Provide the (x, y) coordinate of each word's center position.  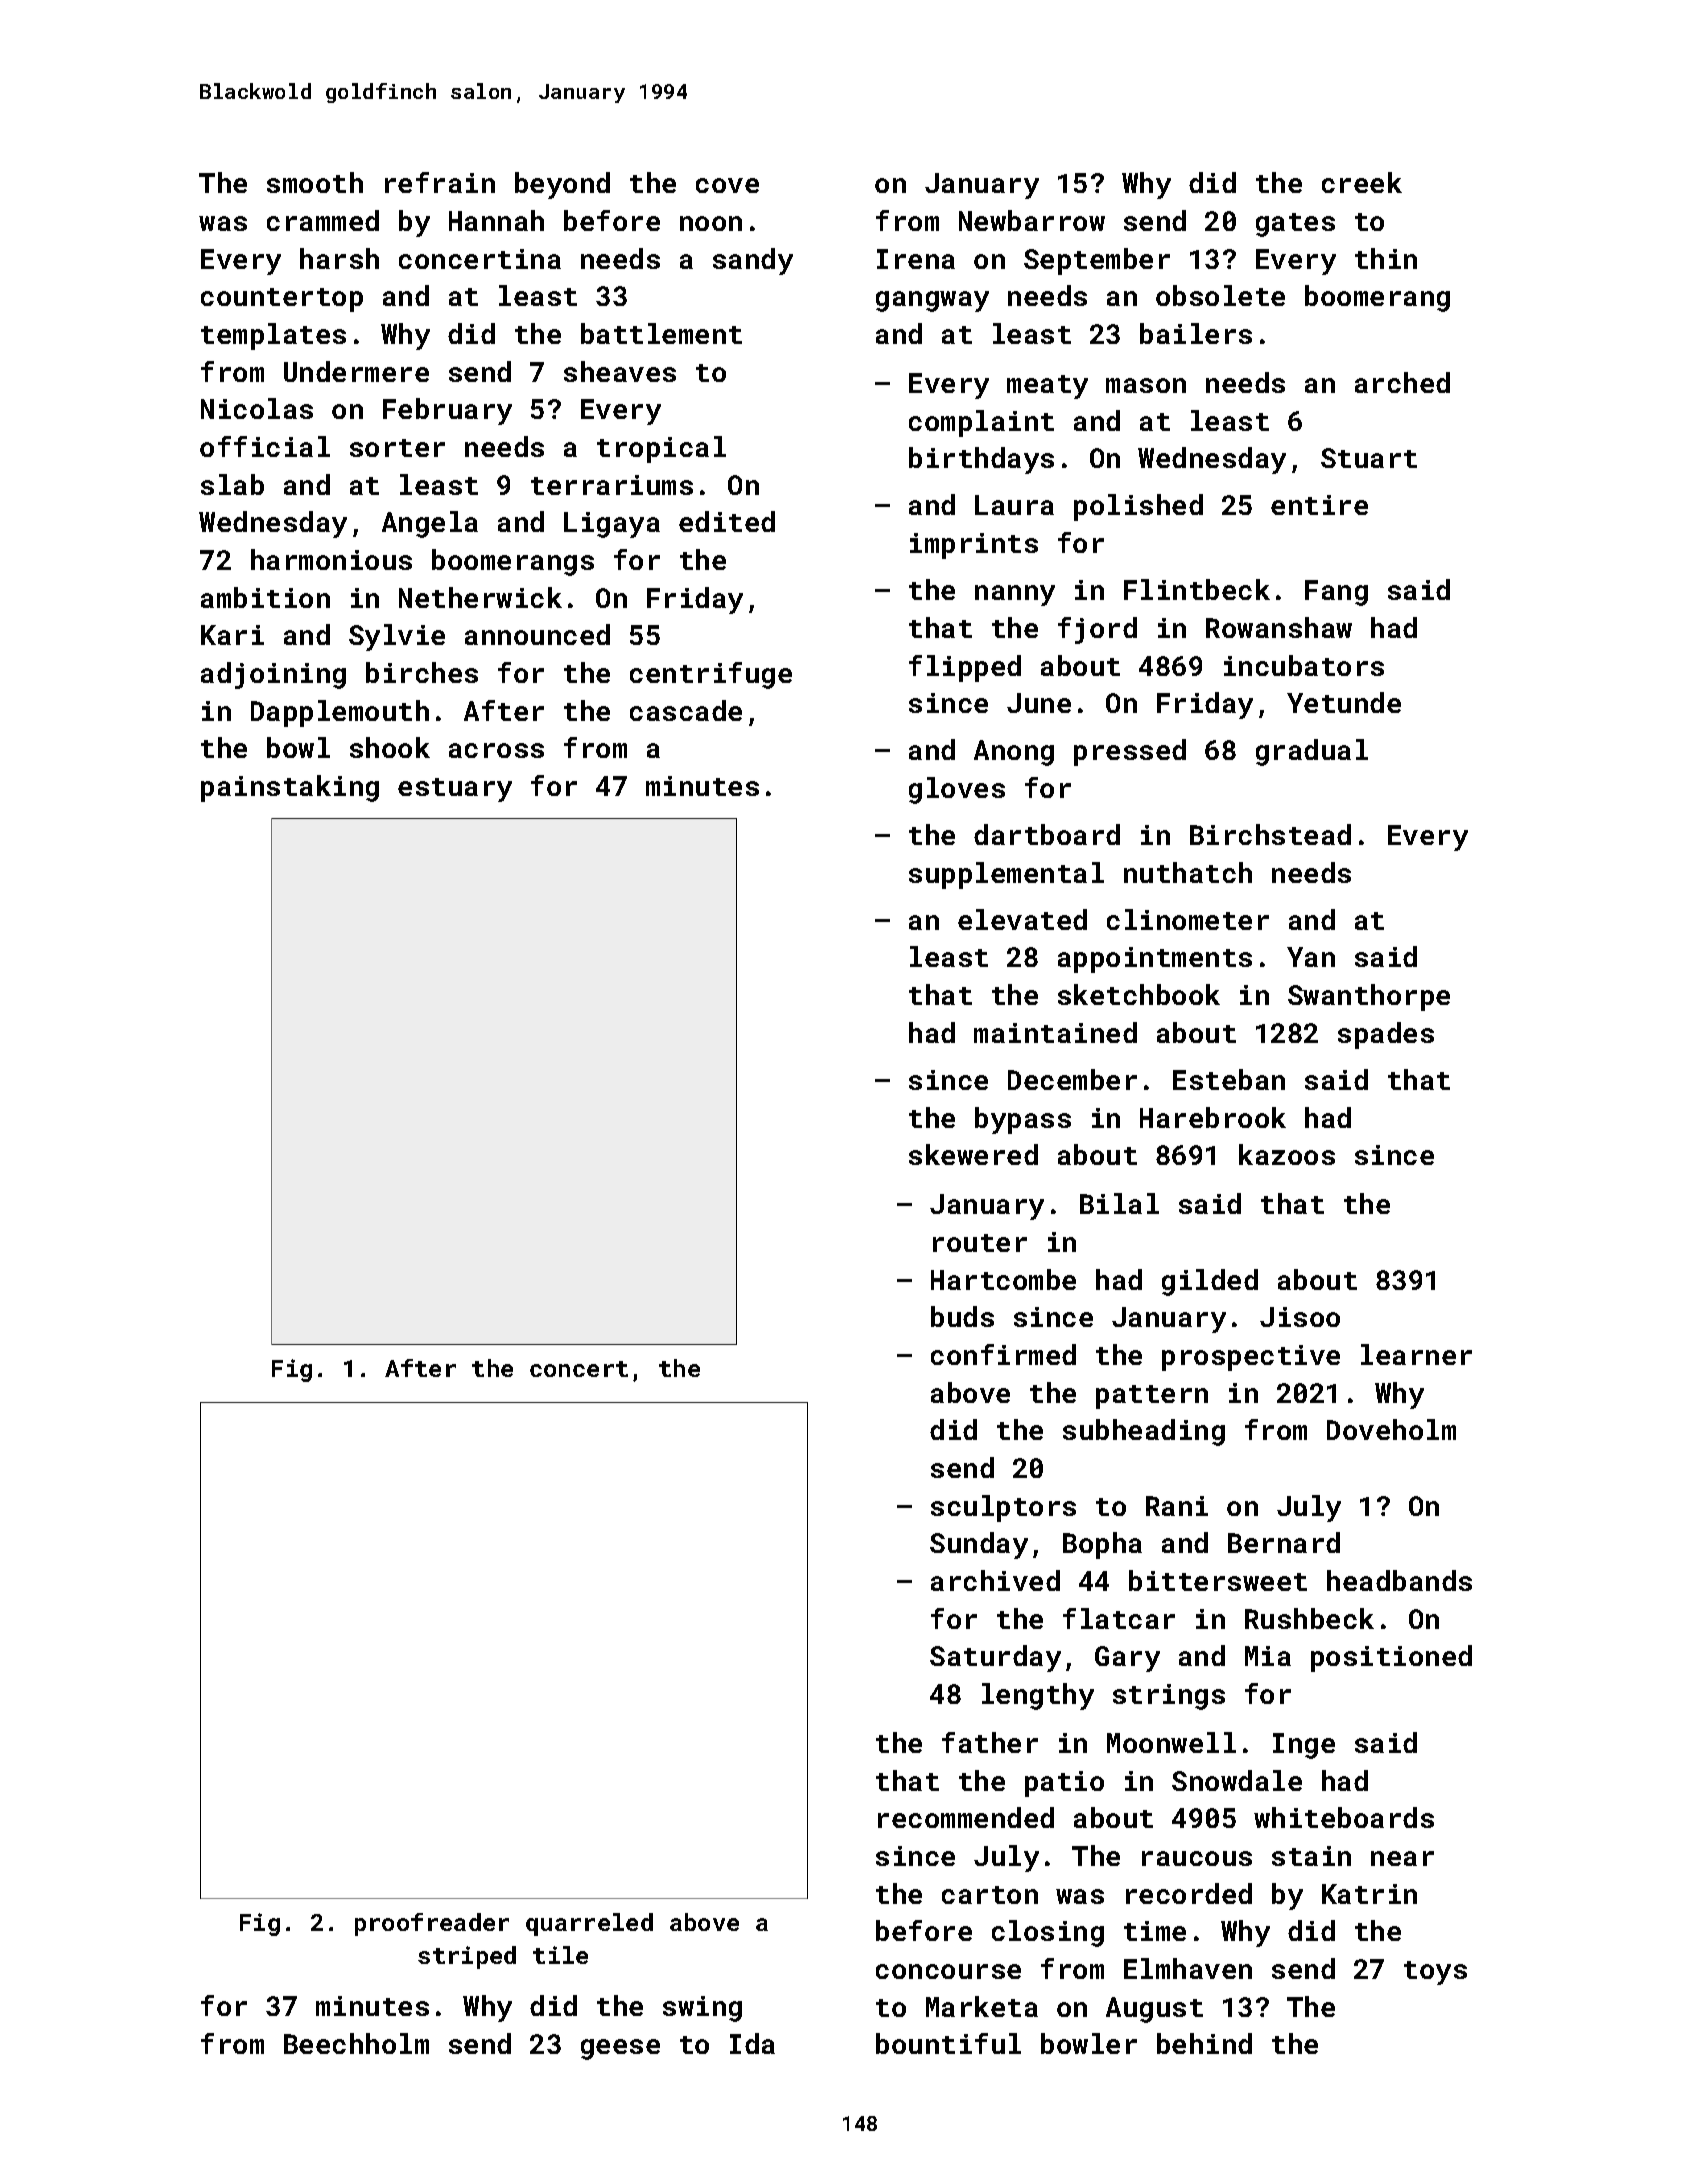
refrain (440, 182)
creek (1362, 182)
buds (962, 1316)
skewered (973, 1154)
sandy (753, 261)
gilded (1210, 1282)
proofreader (432, 1924)
